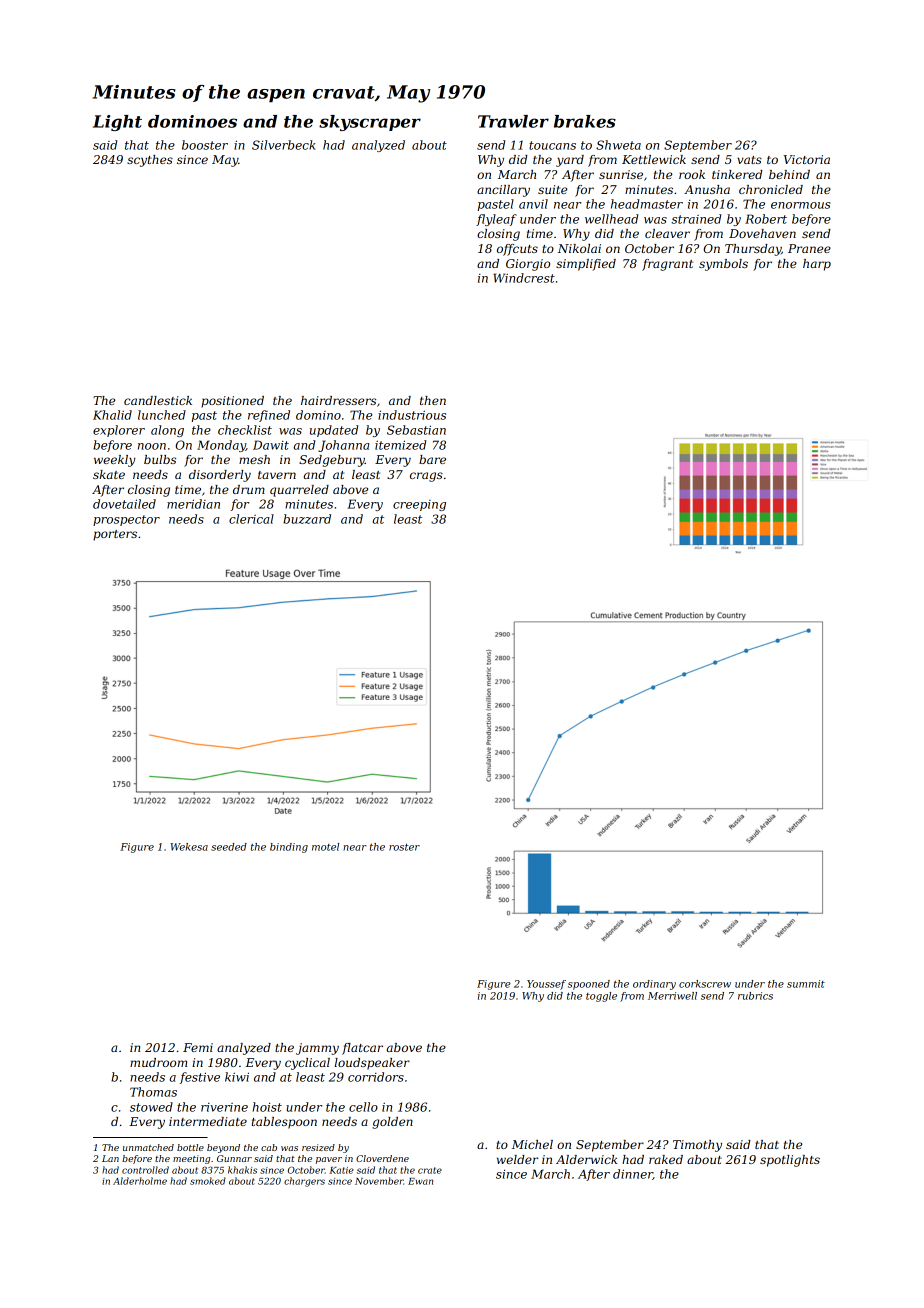 This screenshot has height=1308, width=924. I want to click on roster, so click(404, 847).
